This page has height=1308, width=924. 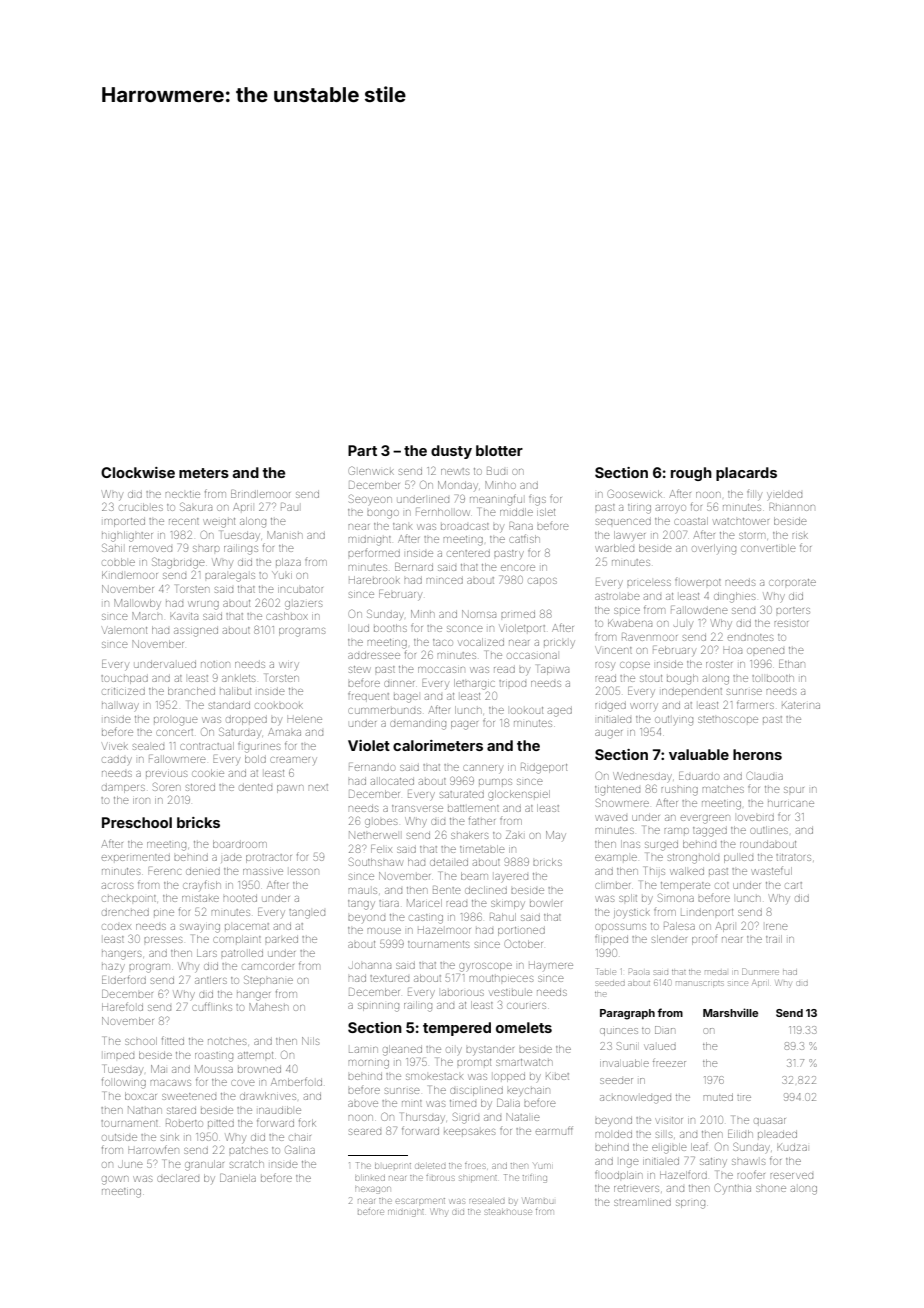 I want to click on Felix, so click(x=381, y=849).
